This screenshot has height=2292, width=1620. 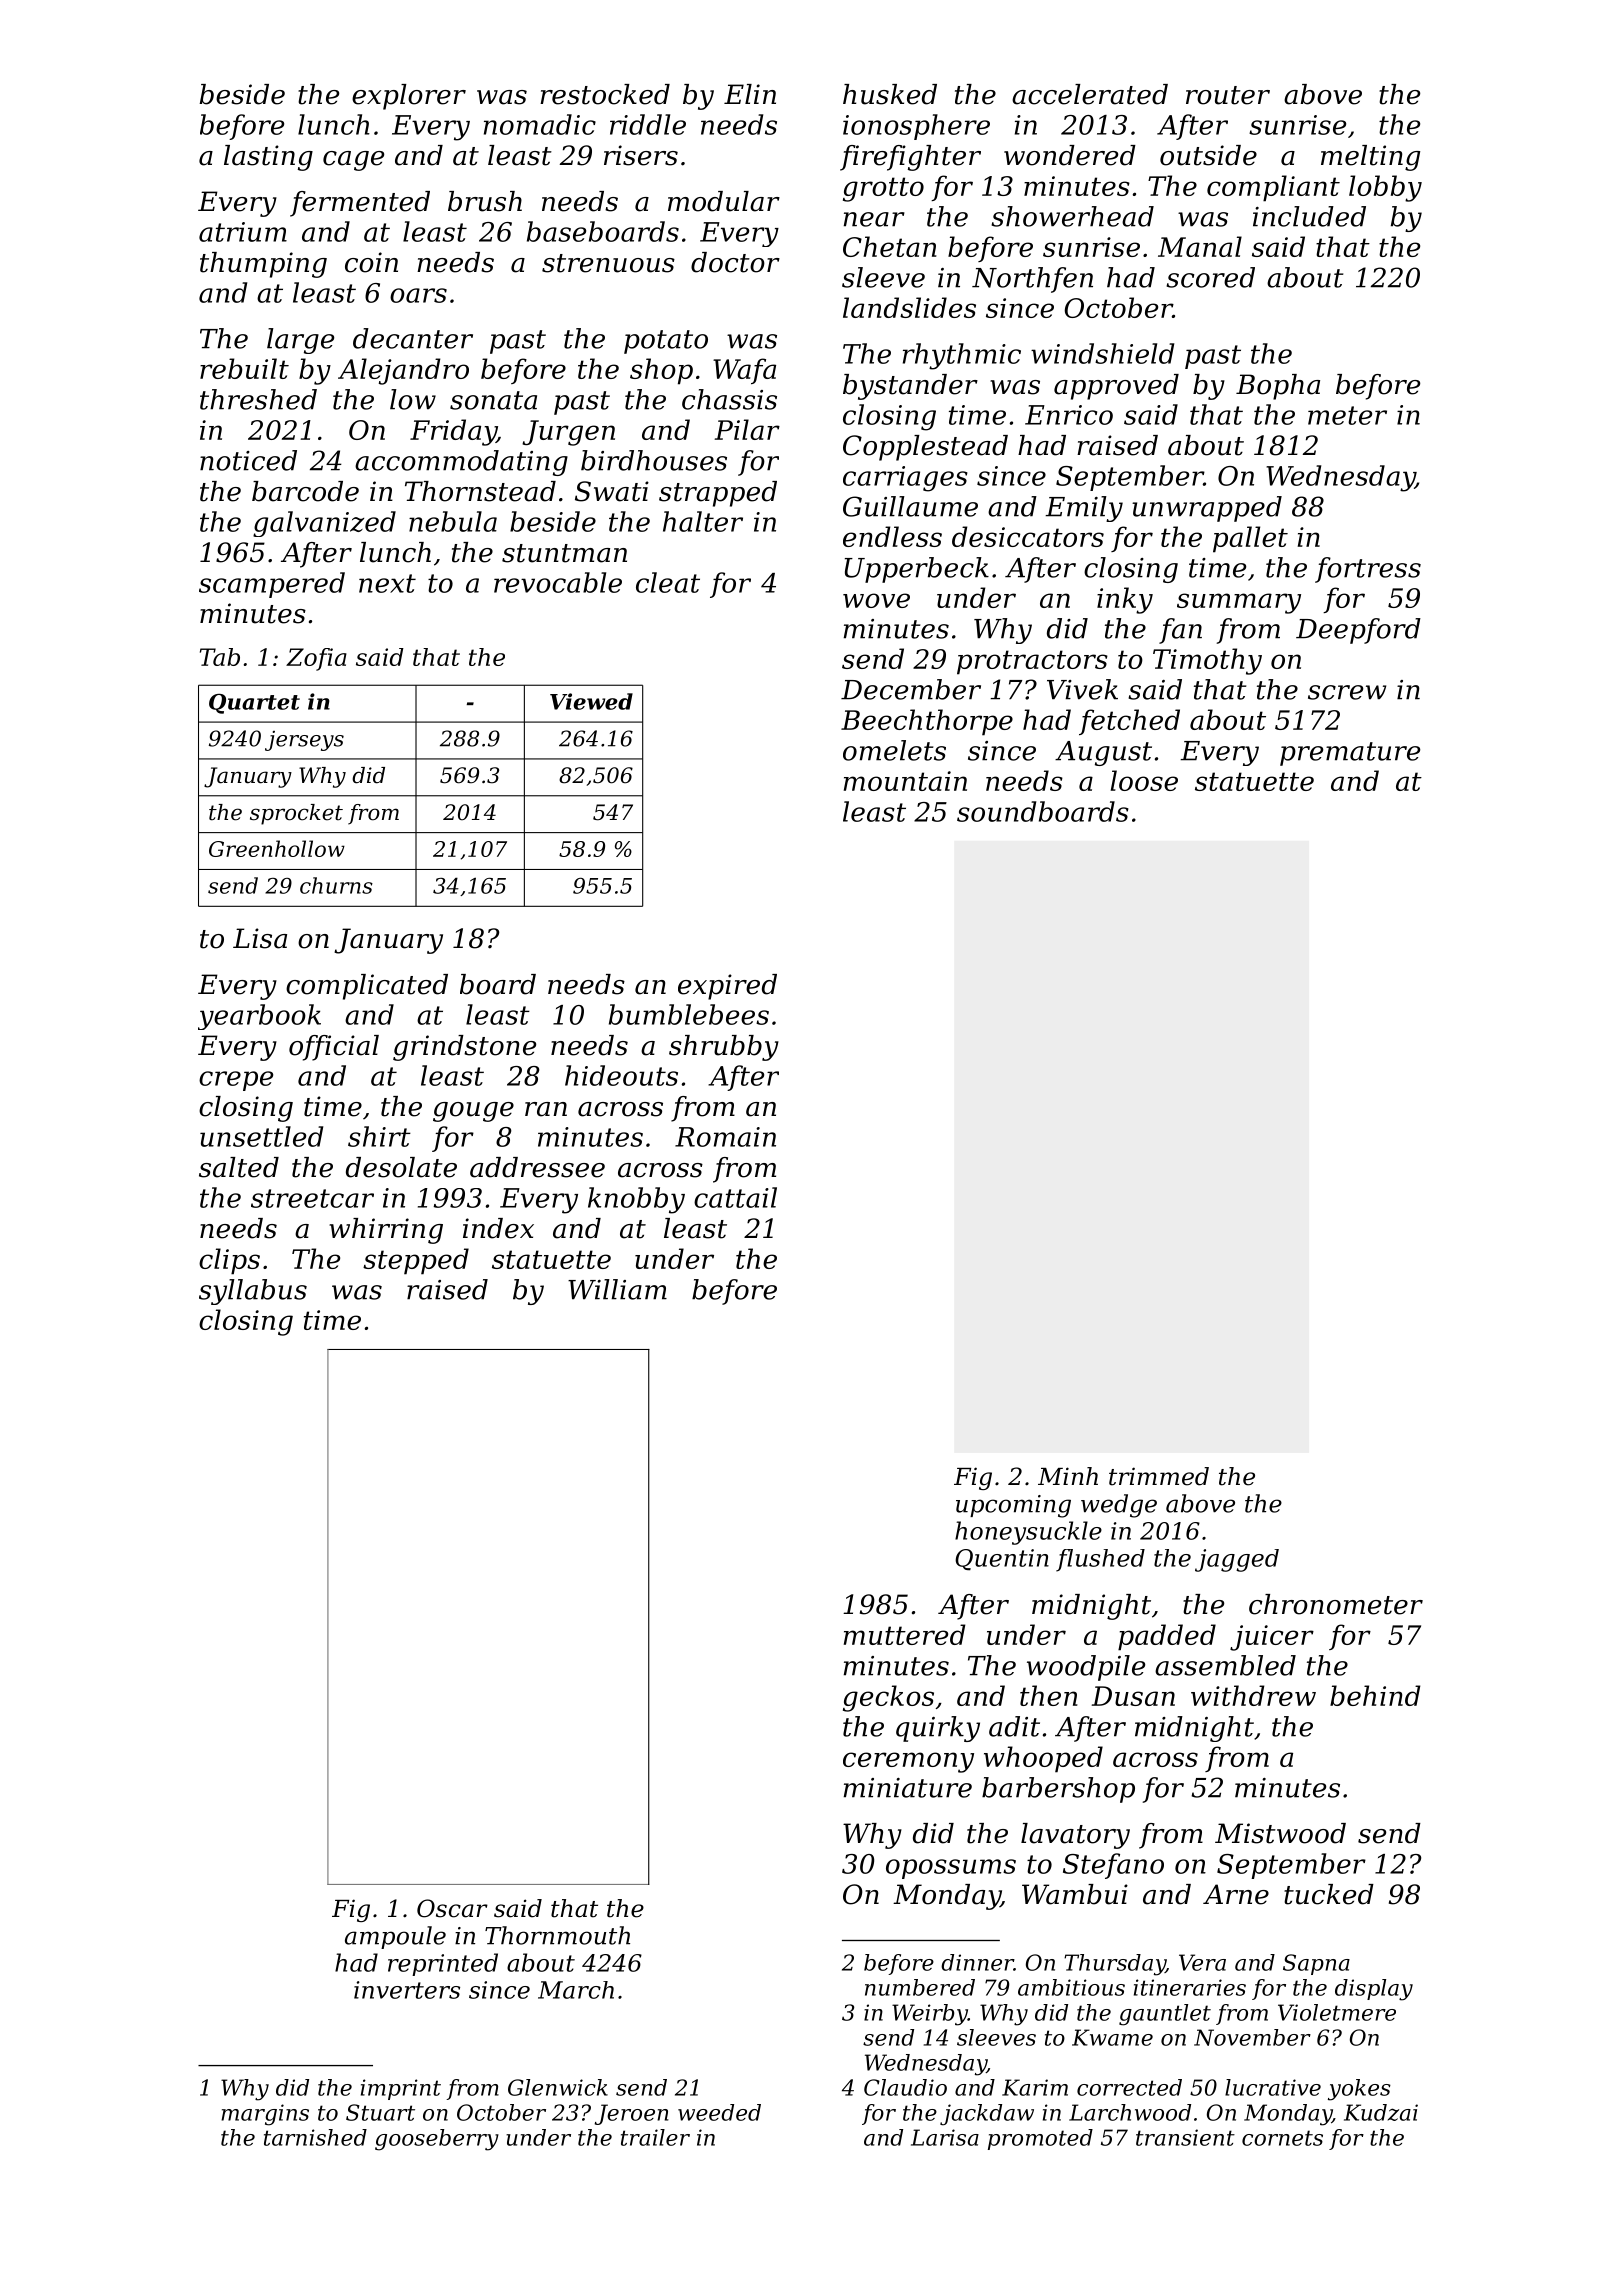 I want to click on whooped, so click(x=1043, y=1759).
